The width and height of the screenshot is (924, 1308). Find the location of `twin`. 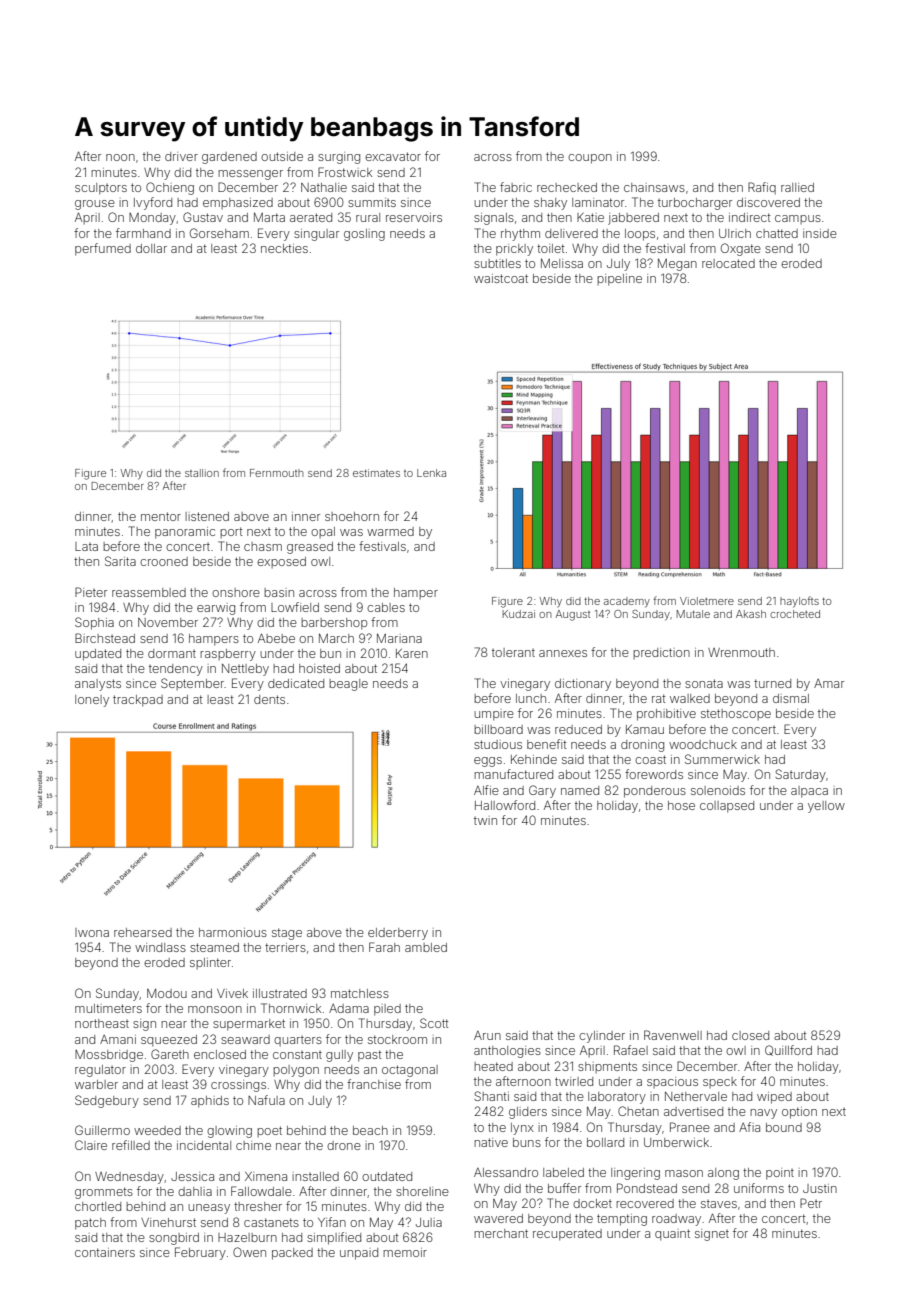

twin is located at coordinates (485, 820).
